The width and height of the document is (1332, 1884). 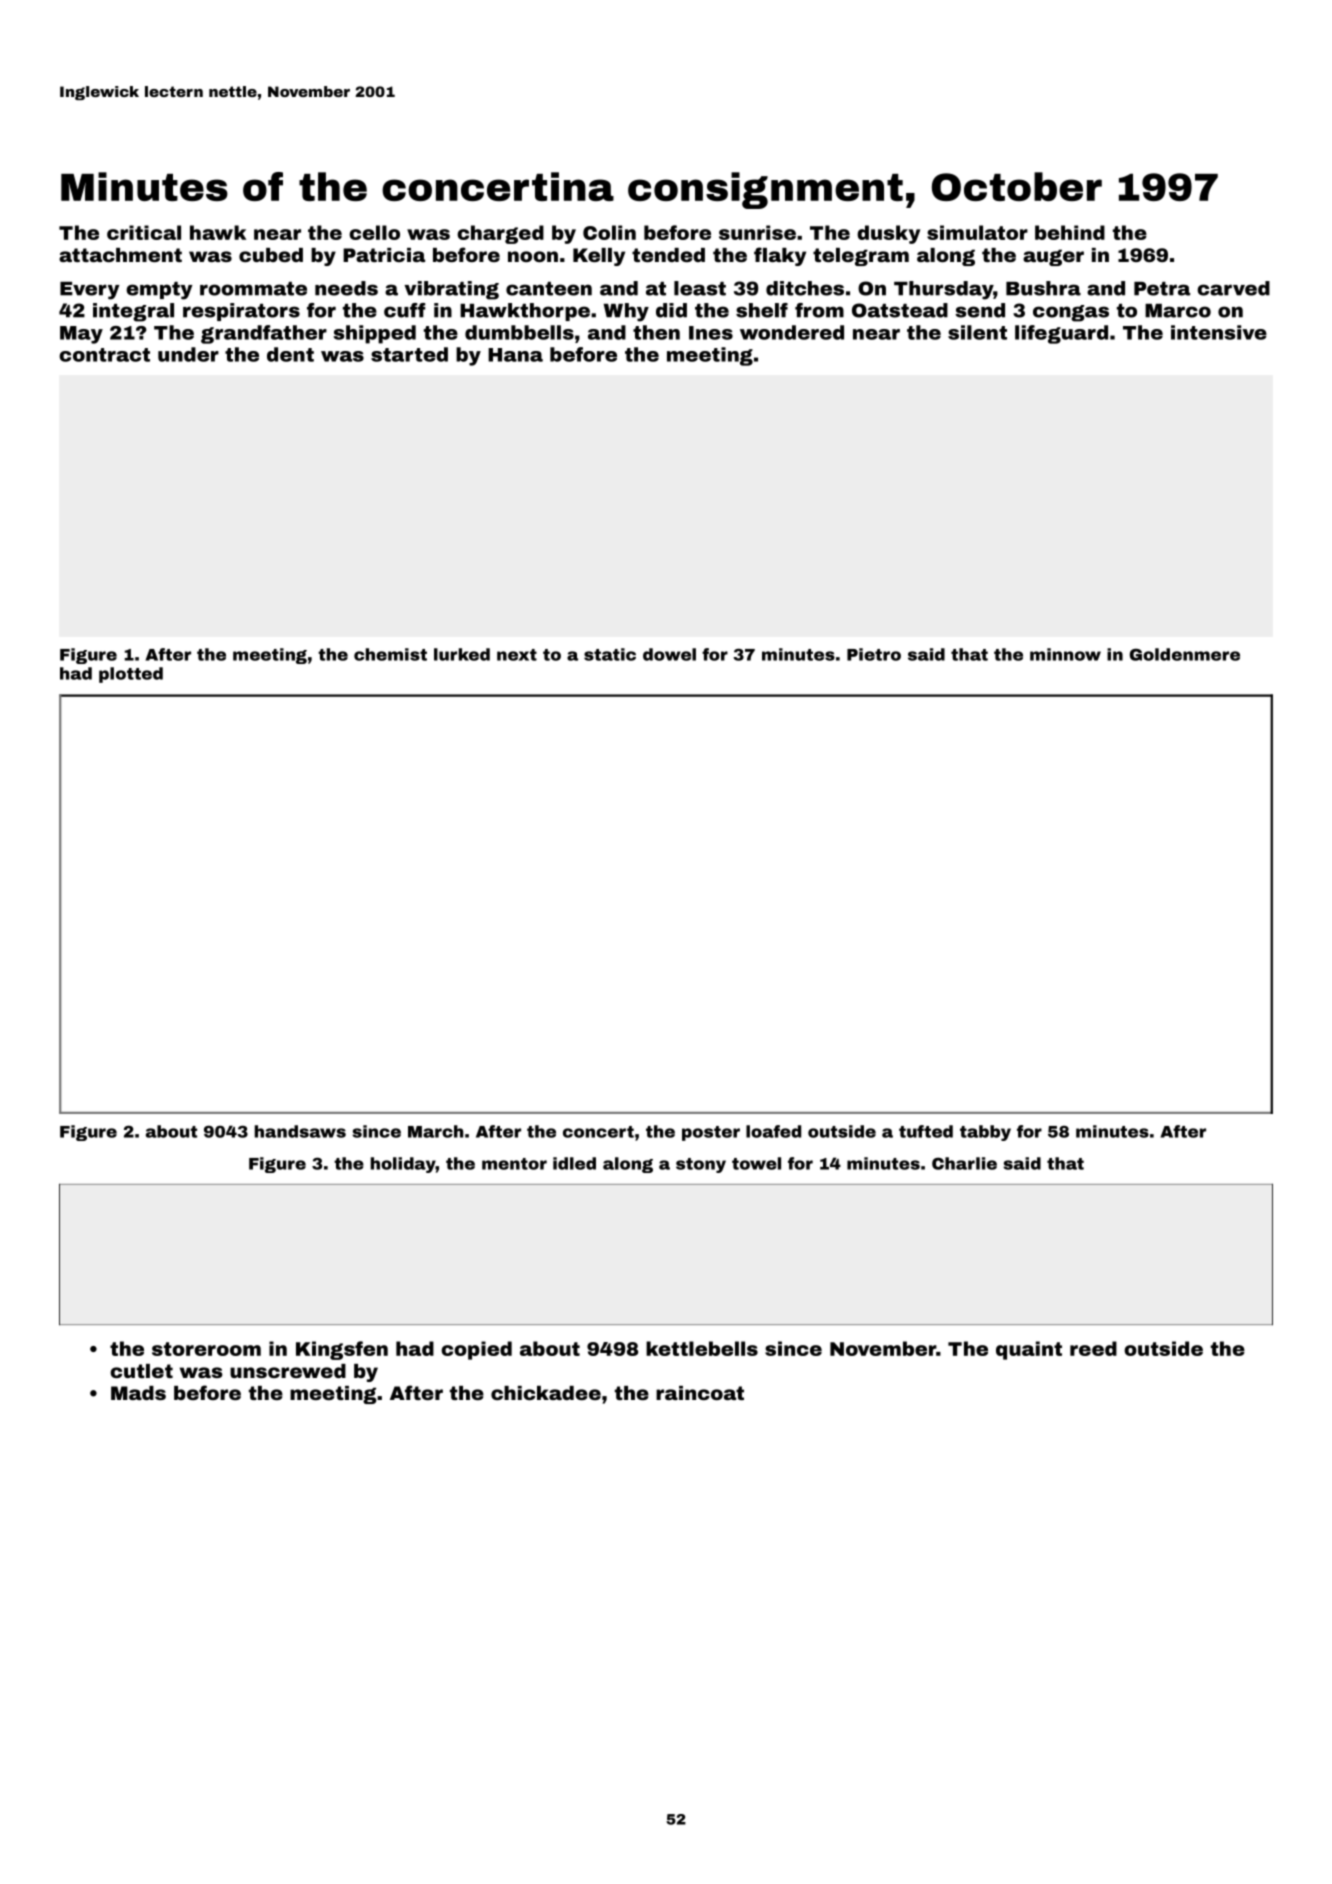 What do you see at coordinates (206, 1349) in the document?
I see `storeroom` at bounding box center [206, 1349].
